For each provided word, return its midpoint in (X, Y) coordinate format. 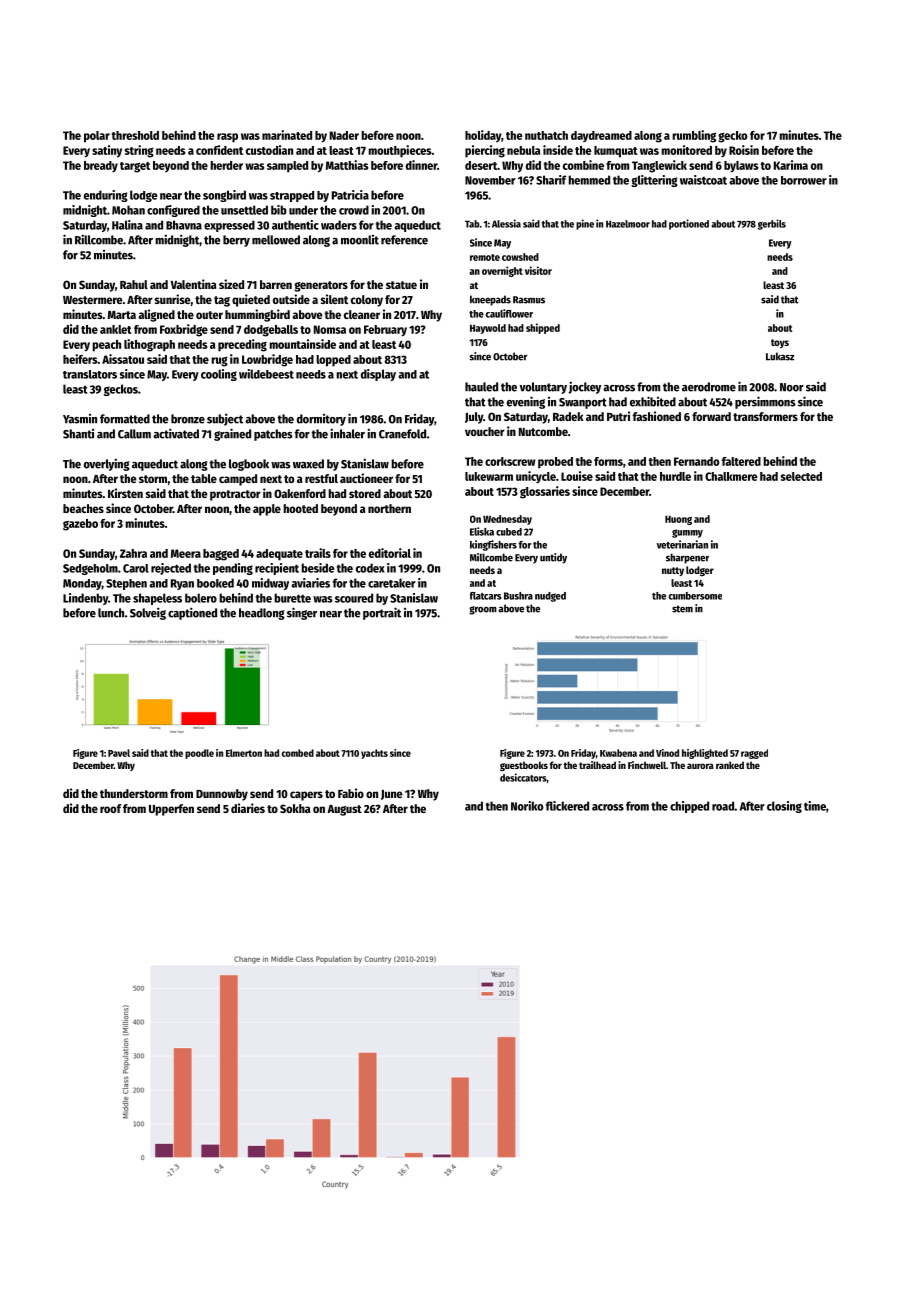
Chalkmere (731, 476)
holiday (483, 136)
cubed (509, 532)
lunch (111, 613)
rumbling (694, 136)
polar (97, 137)
